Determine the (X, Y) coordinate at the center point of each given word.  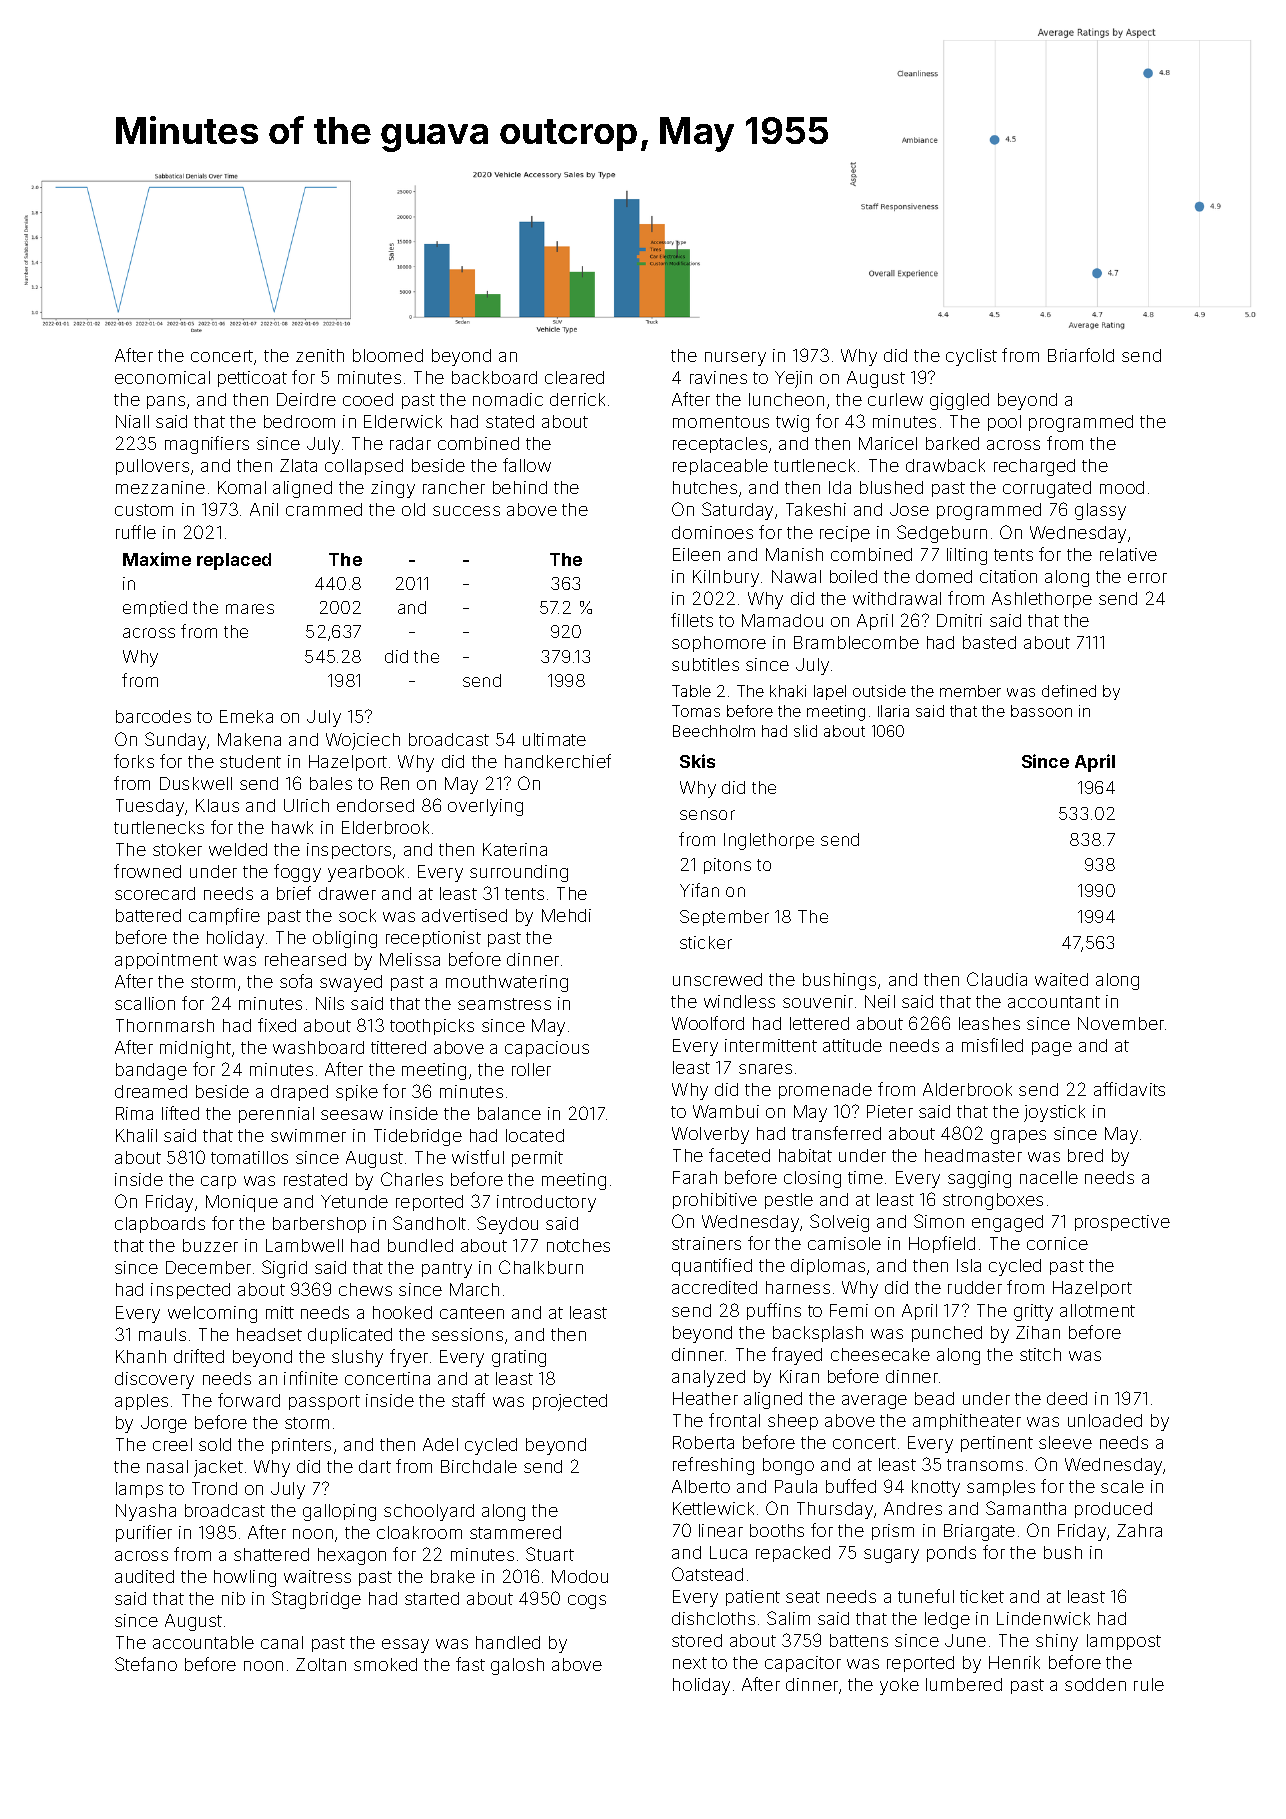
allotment (1097, 1310)
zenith (320, 355)
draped (299, 1093)
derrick (577, 399)
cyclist (971, 357)
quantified (712, 1267)
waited (1061, 979)
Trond (214, 1488)
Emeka (246, 716)
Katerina (515, 849)
